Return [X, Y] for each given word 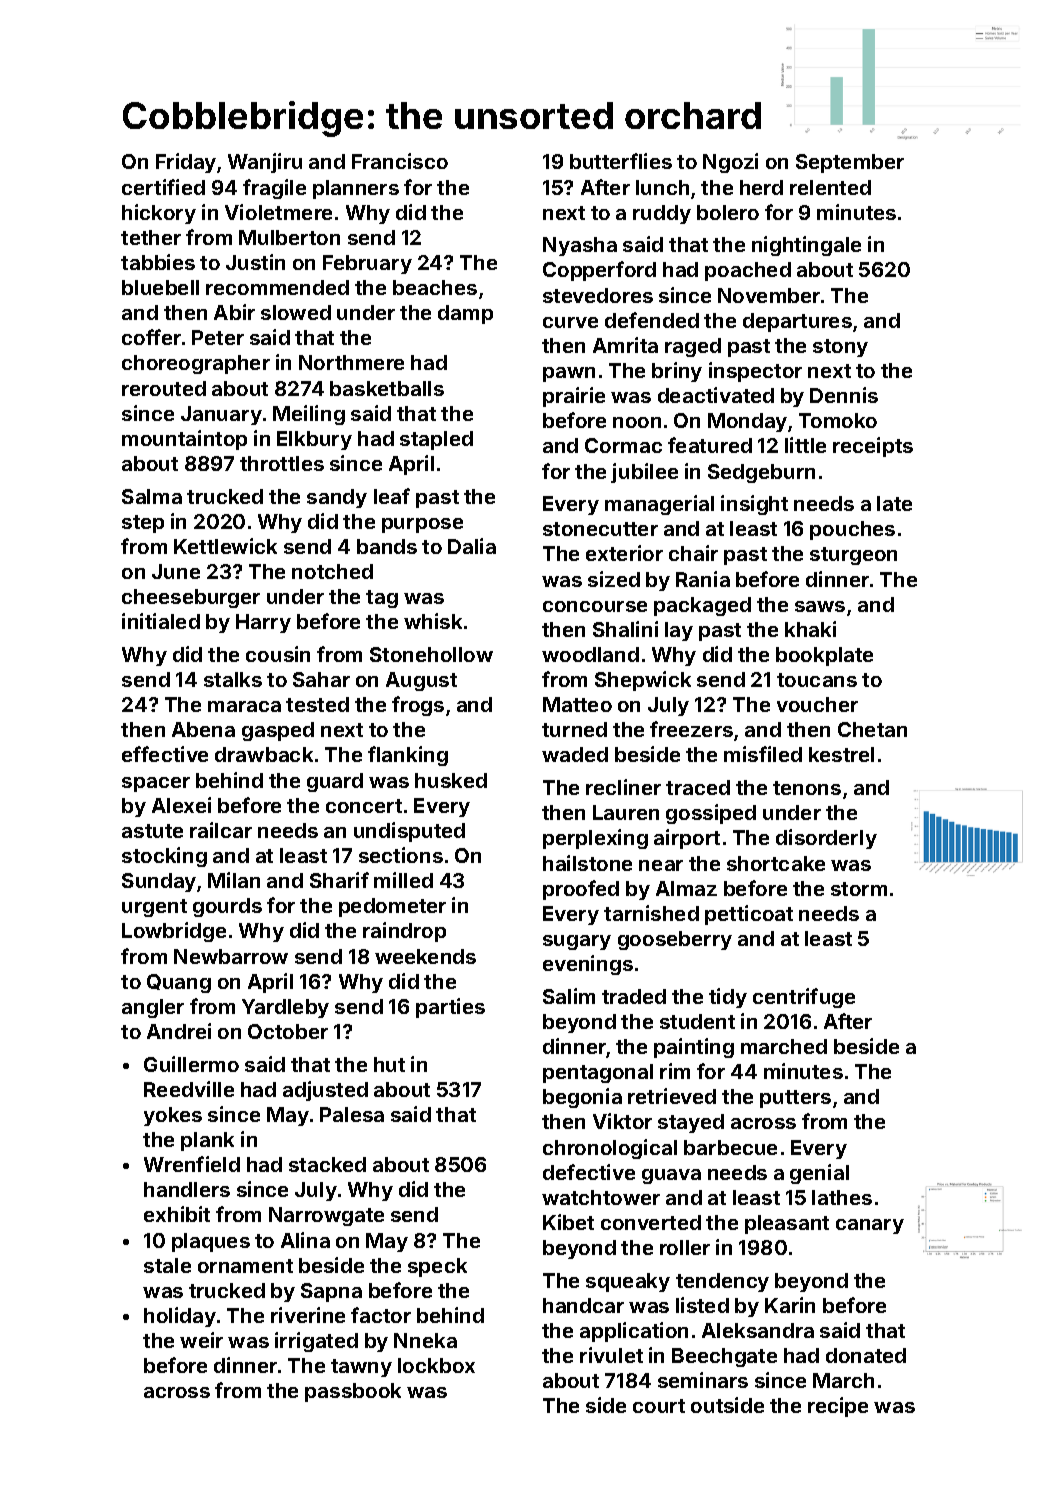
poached [748, 271]
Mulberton [289, 237]
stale [167, 1265]
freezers [691, 729]
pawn [569, 374]
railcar [221, 830]
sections [401, 855]
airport [687, 839]
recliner [623, 787]
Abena [203, 729]
